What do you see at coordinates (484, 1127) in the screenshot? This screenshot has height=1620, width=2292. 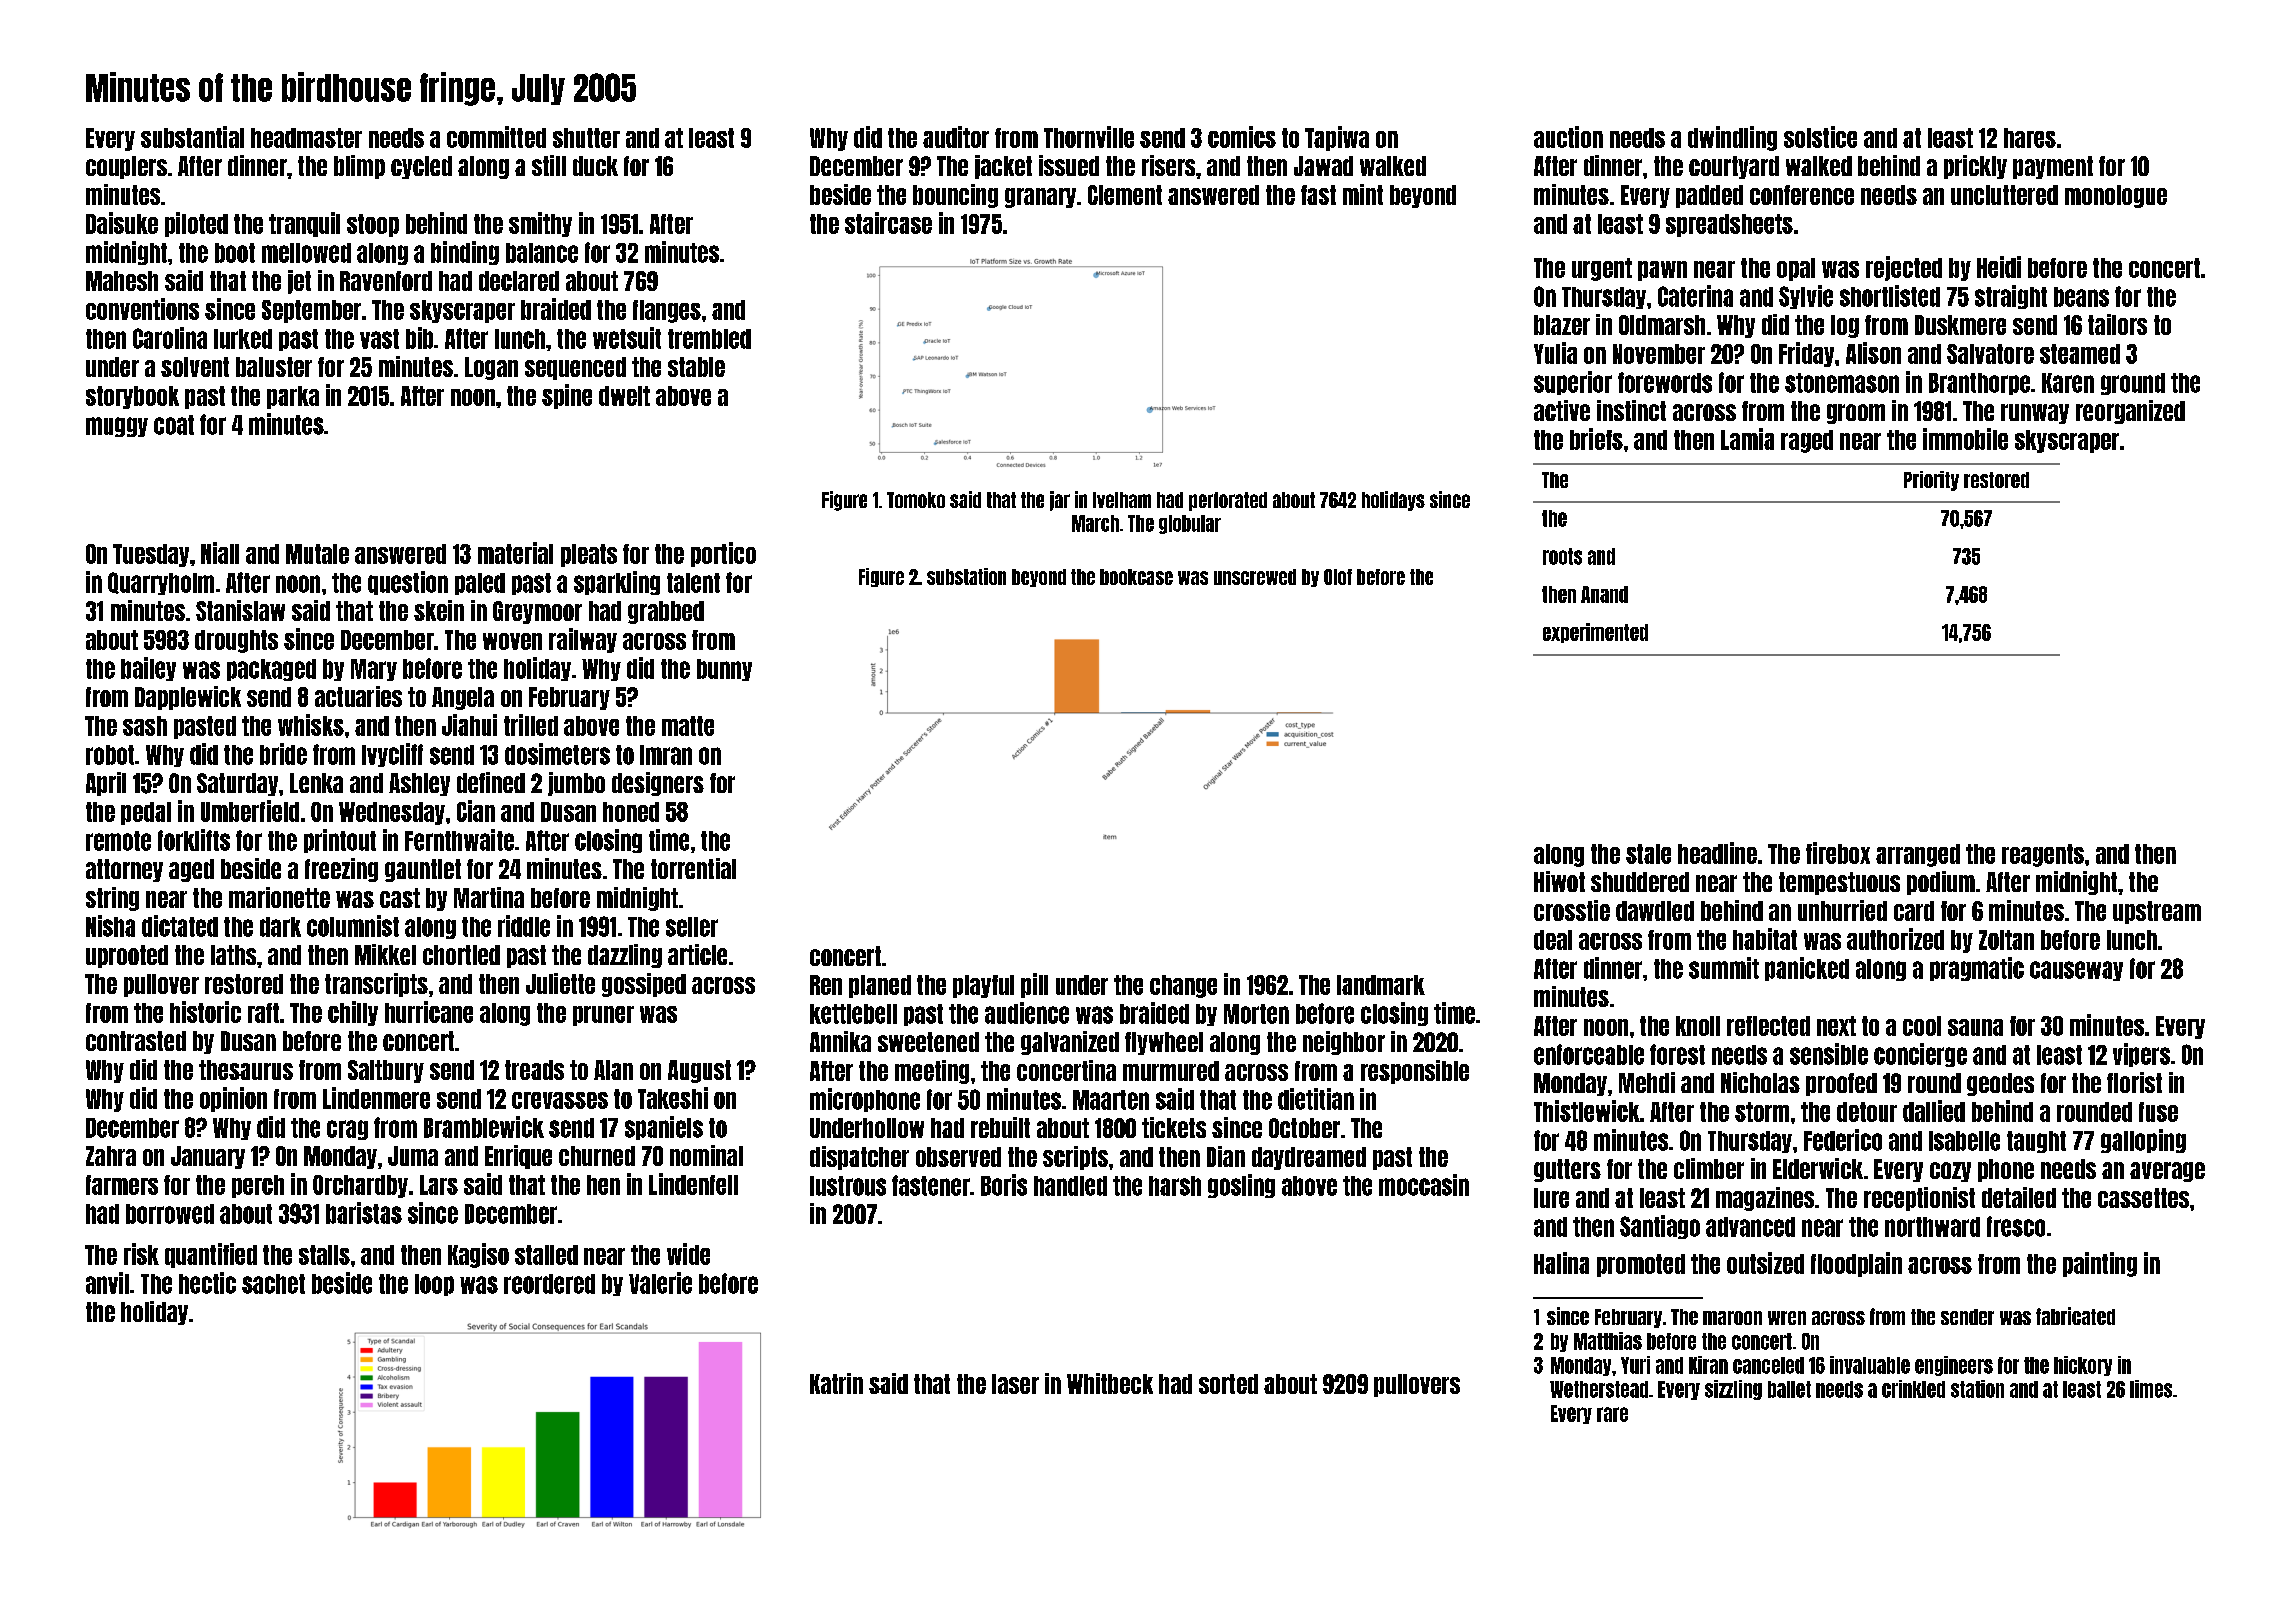 I see `Bramblewick` at bounding box center [484, 1127].
